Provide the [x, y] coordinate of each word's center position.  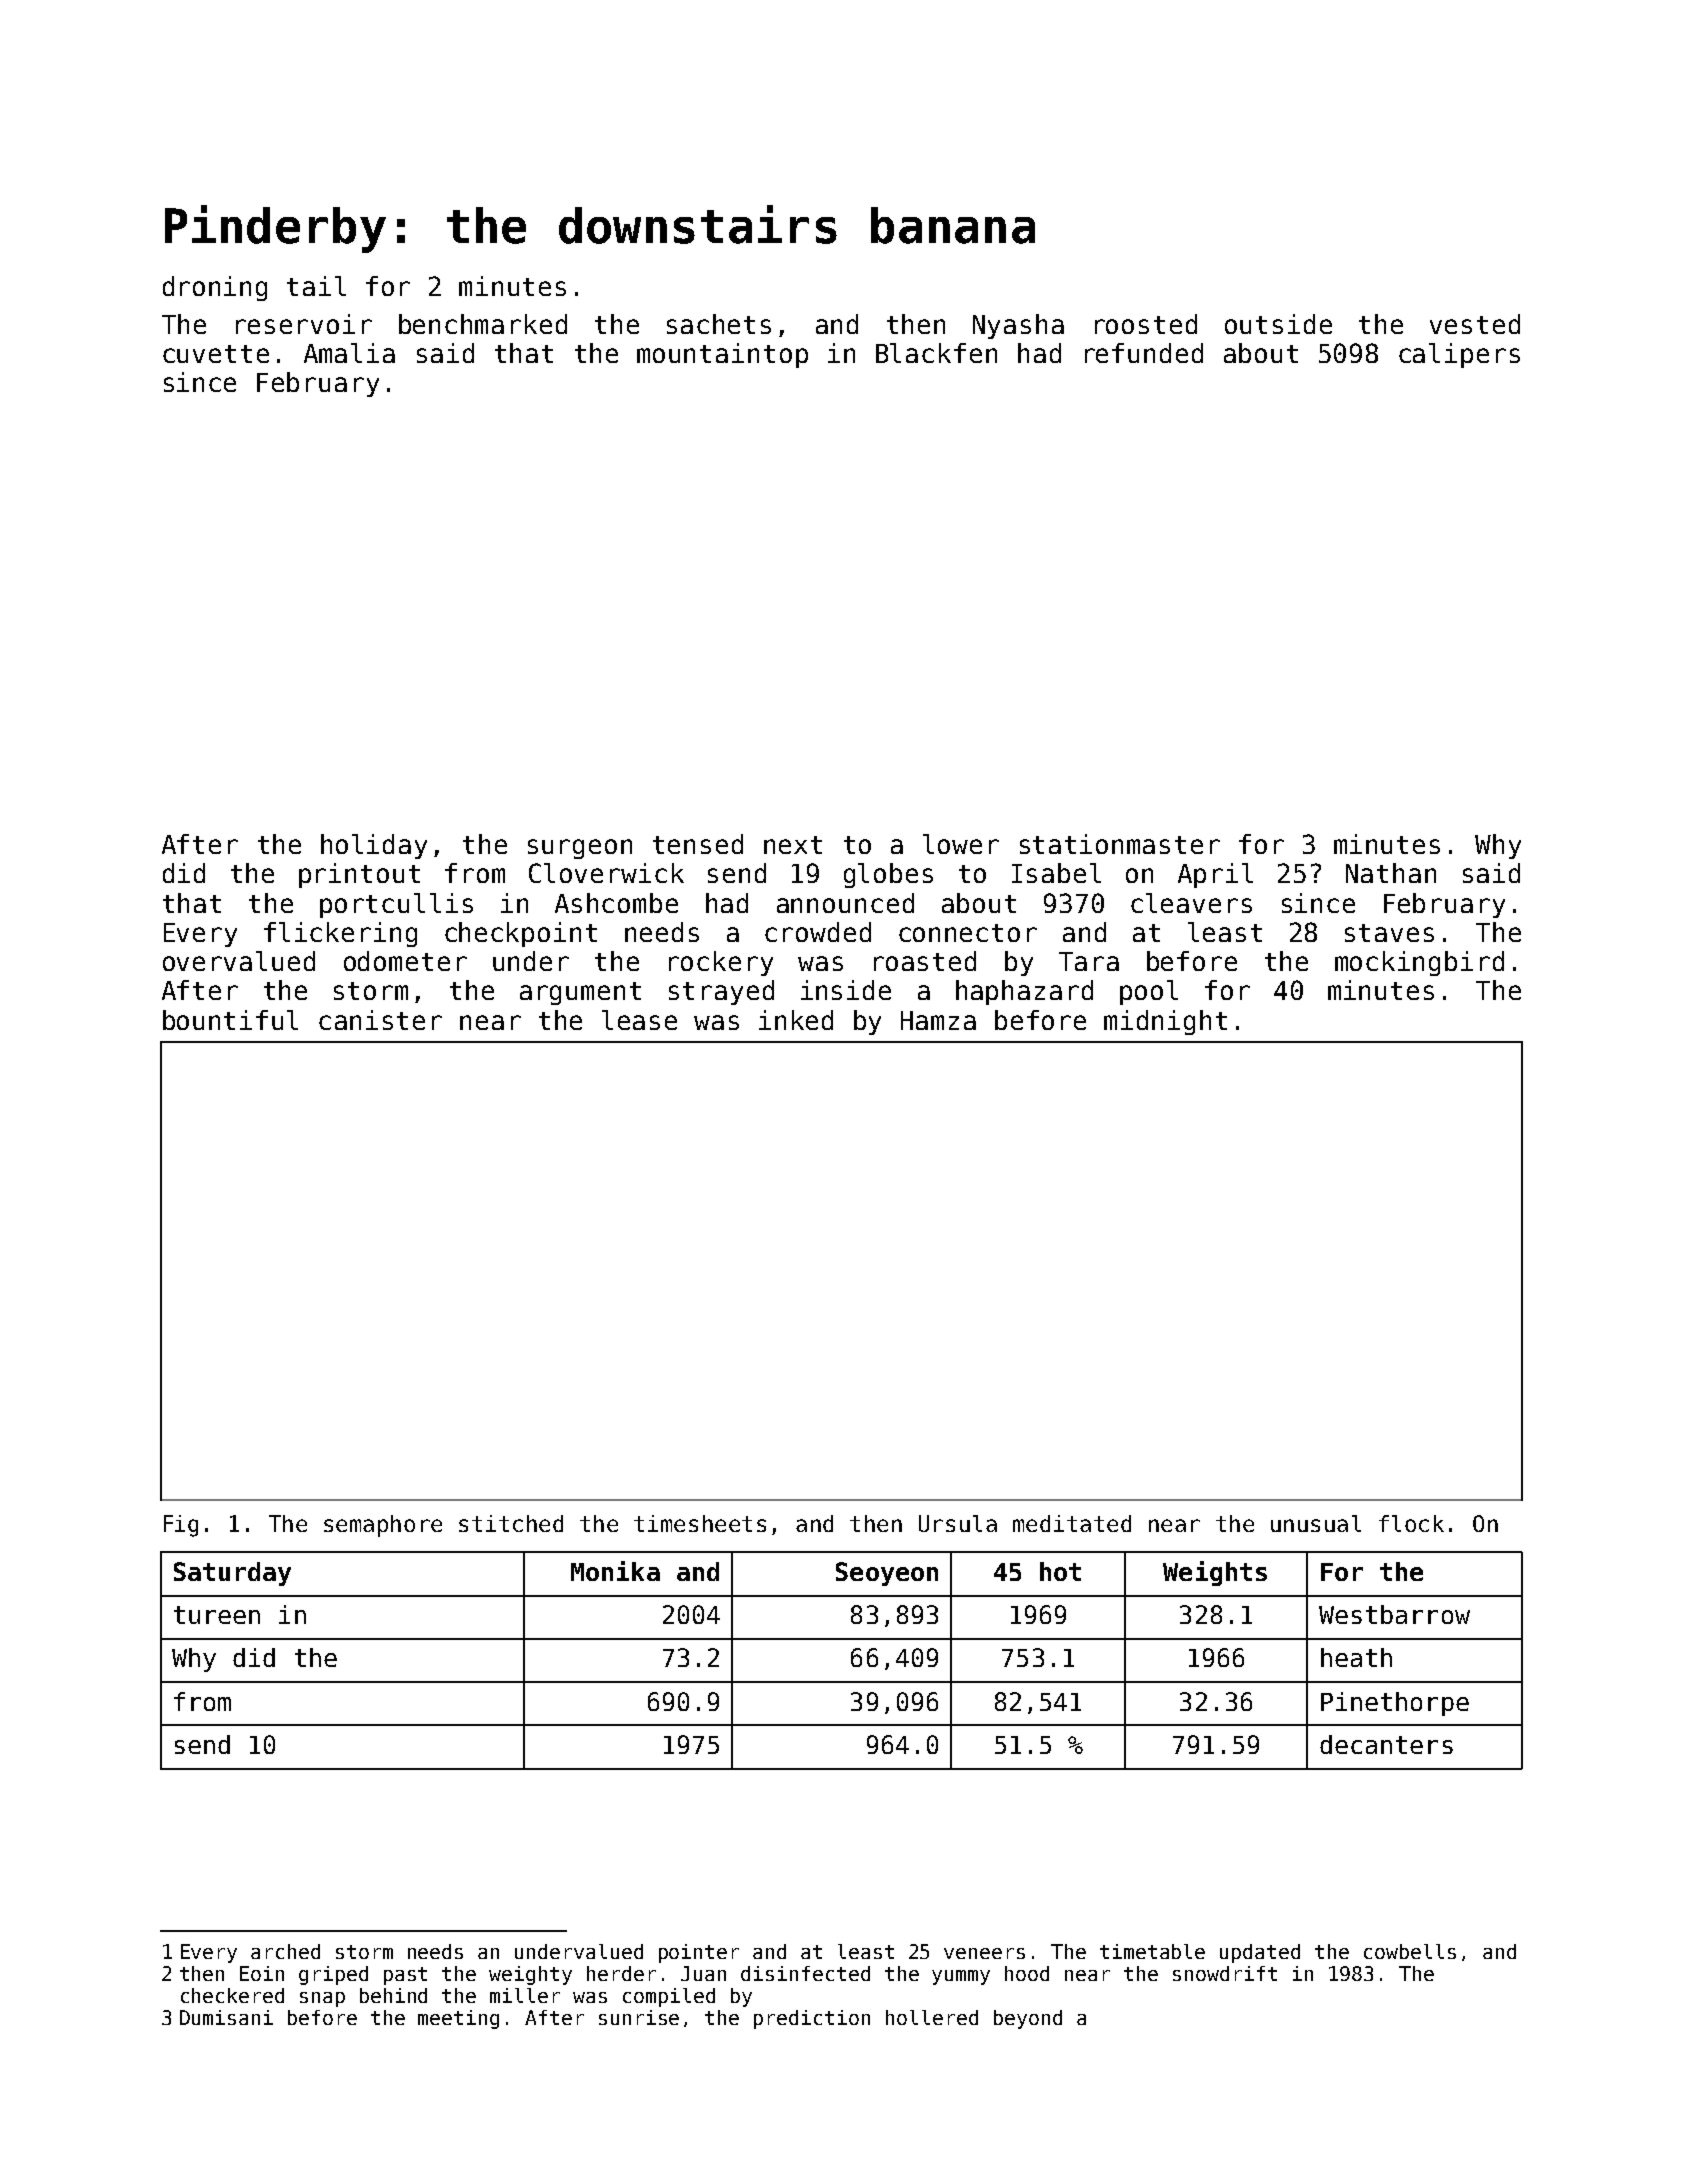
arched [285, 1951]
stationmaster [1120, 844]
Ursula [958, 1523]
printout [359, 875]
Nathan [1391, 873]
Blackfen [936, 353]
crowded [818, 932]
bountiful [230, 1020]
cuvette [216, 354]
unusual [1316, 1523]
